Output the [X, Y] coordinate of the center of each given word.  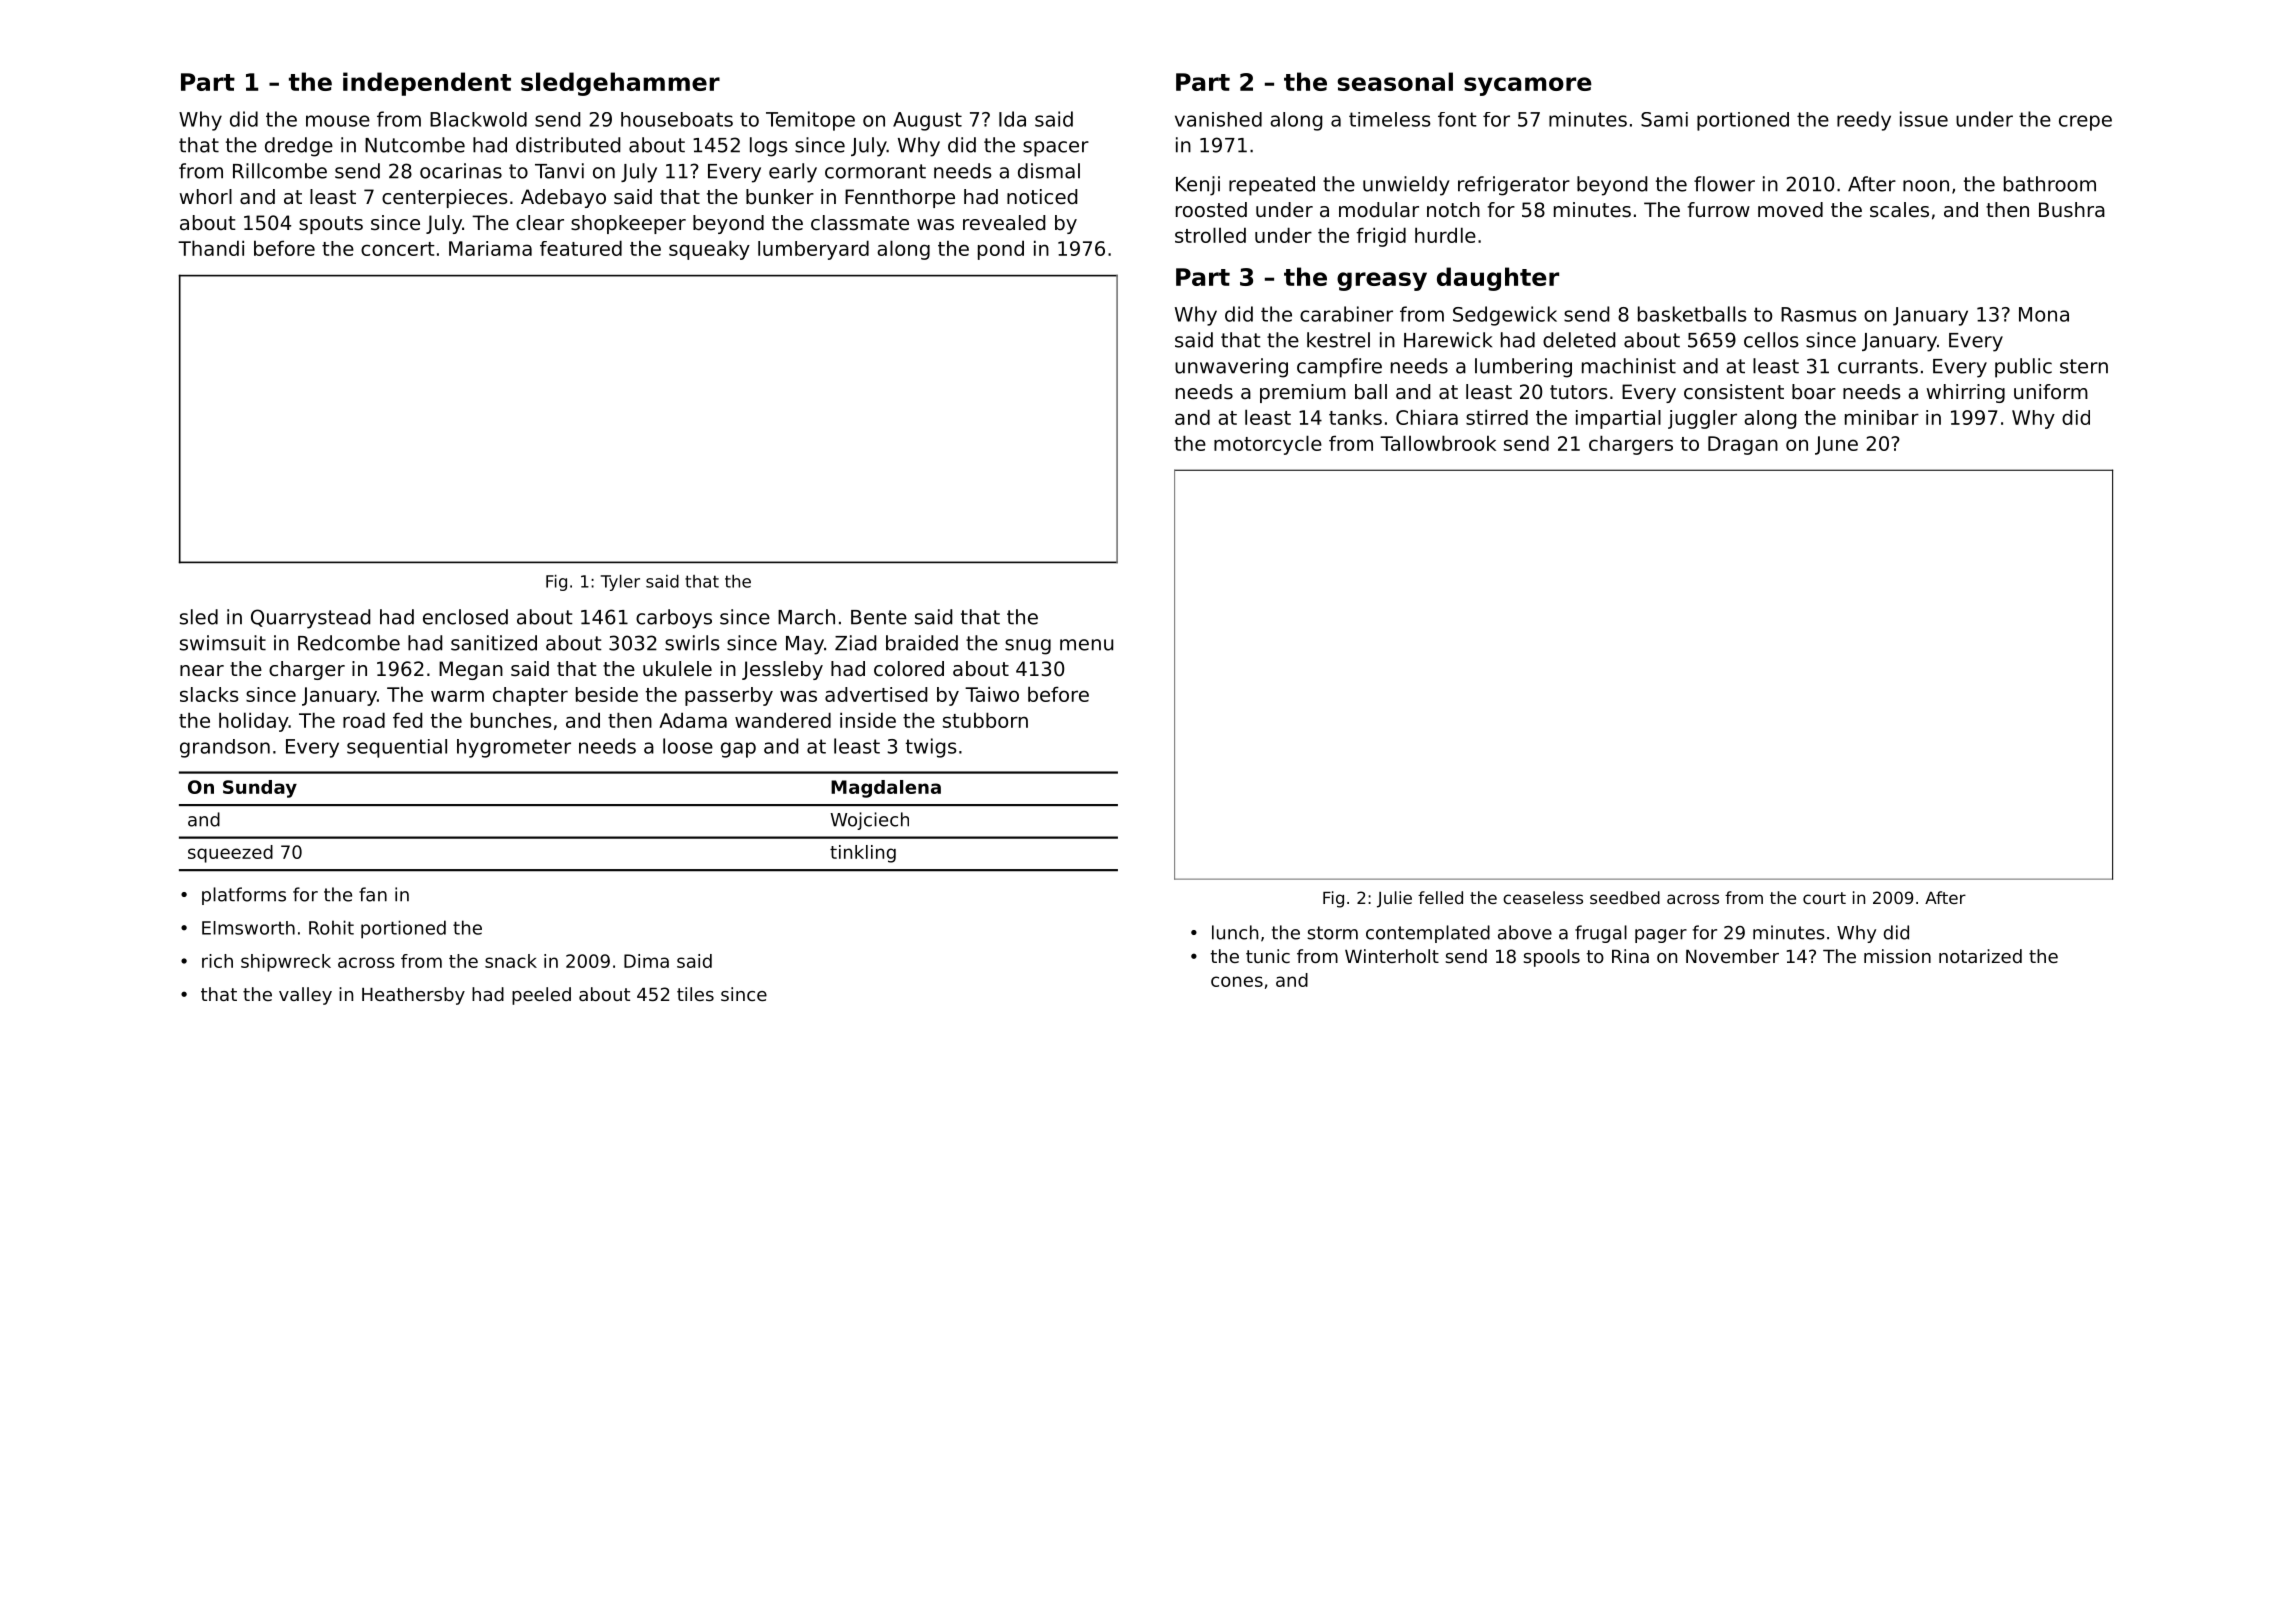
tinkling [863, 854]
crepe [2085, 123]
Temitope [810, 121]
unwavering [1231, 368]
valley [305, 996]
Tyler [620, 583]
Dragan [1743, 445]
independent [427, 84]
